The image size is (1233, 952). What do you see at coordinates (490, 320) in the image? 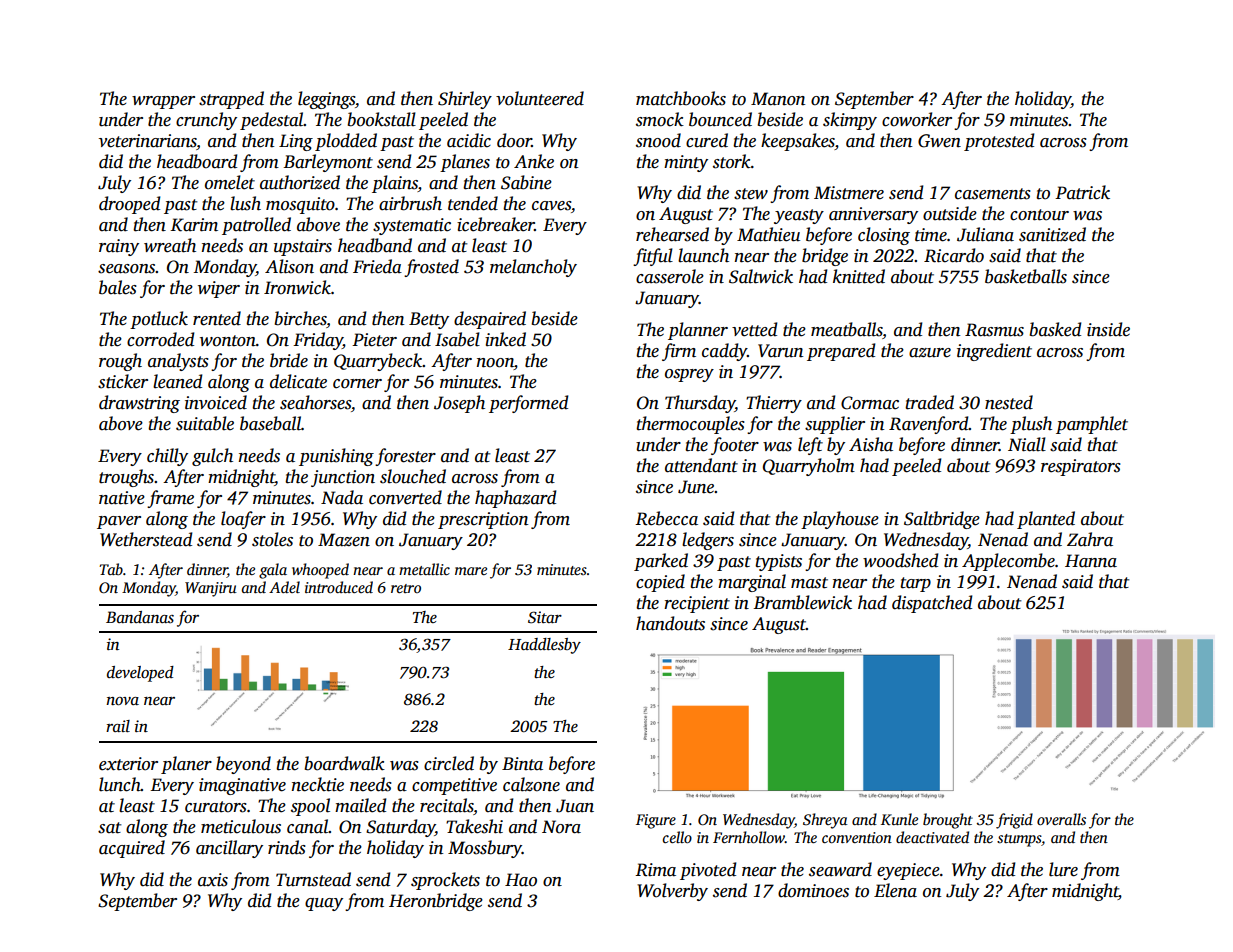
I see `despaired` at bounding box center [490, 320].
